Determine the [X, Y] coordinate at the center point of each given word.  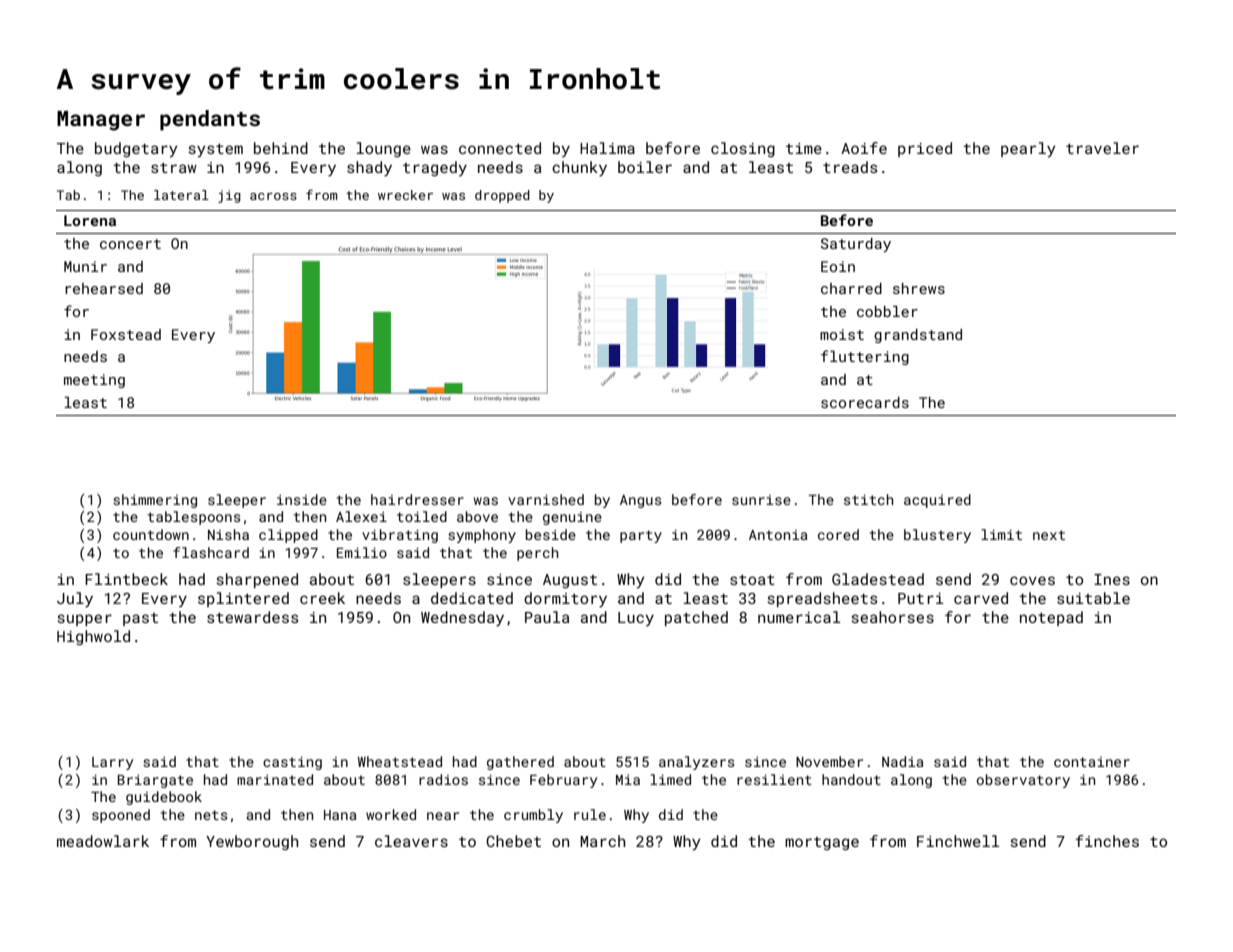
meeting [94, 381]
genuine [572, 518]
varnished [546, 499]
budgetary [136, 150]
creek [322, 598]
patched [696, 618]
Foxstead [126, 334]
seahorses [893, 617]
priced [925, 149]
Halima [607, 148]
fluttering [865, 357]
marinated [275, 779]
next [1049, 535]
